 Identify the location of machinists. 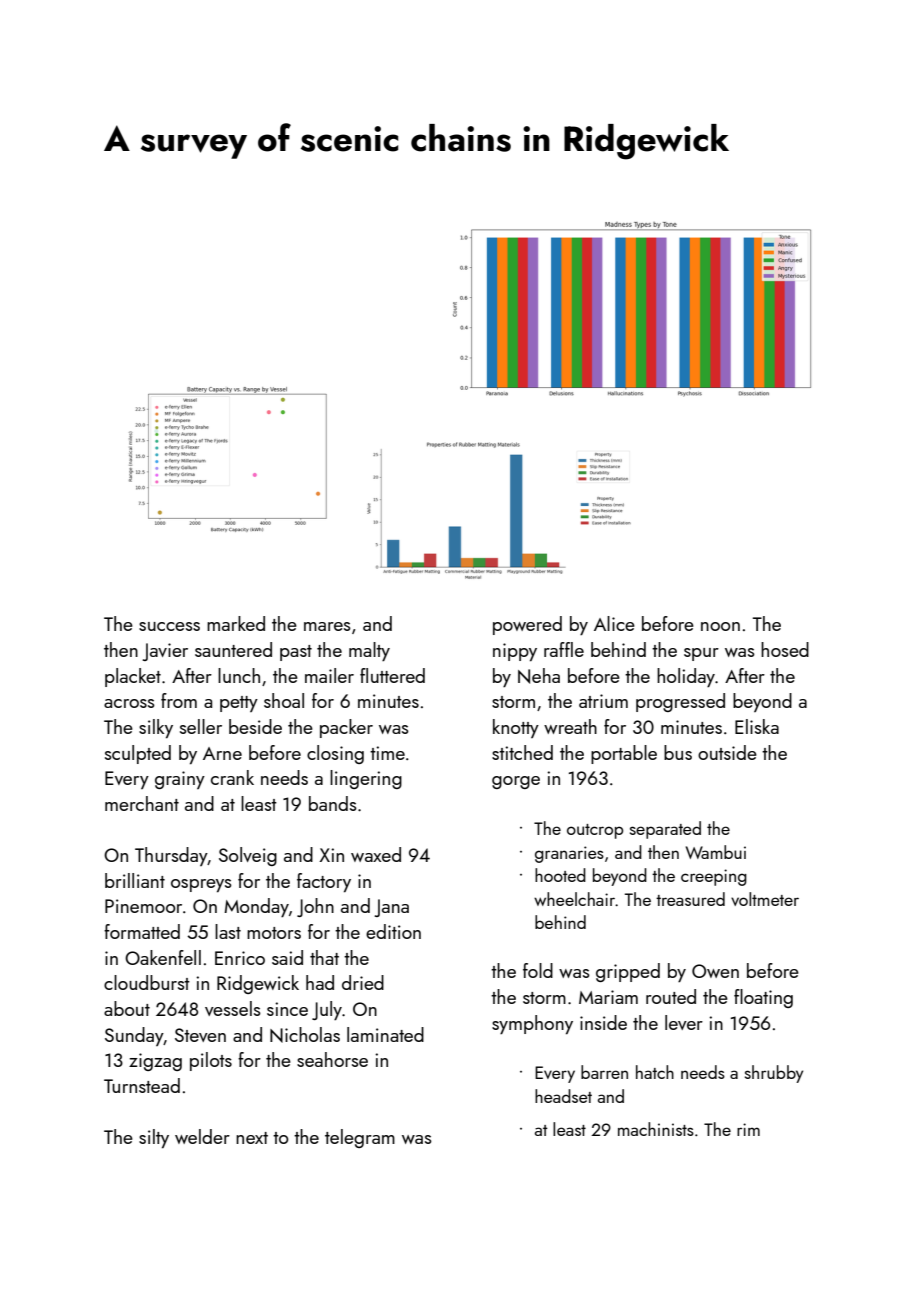
(656, 1129).
